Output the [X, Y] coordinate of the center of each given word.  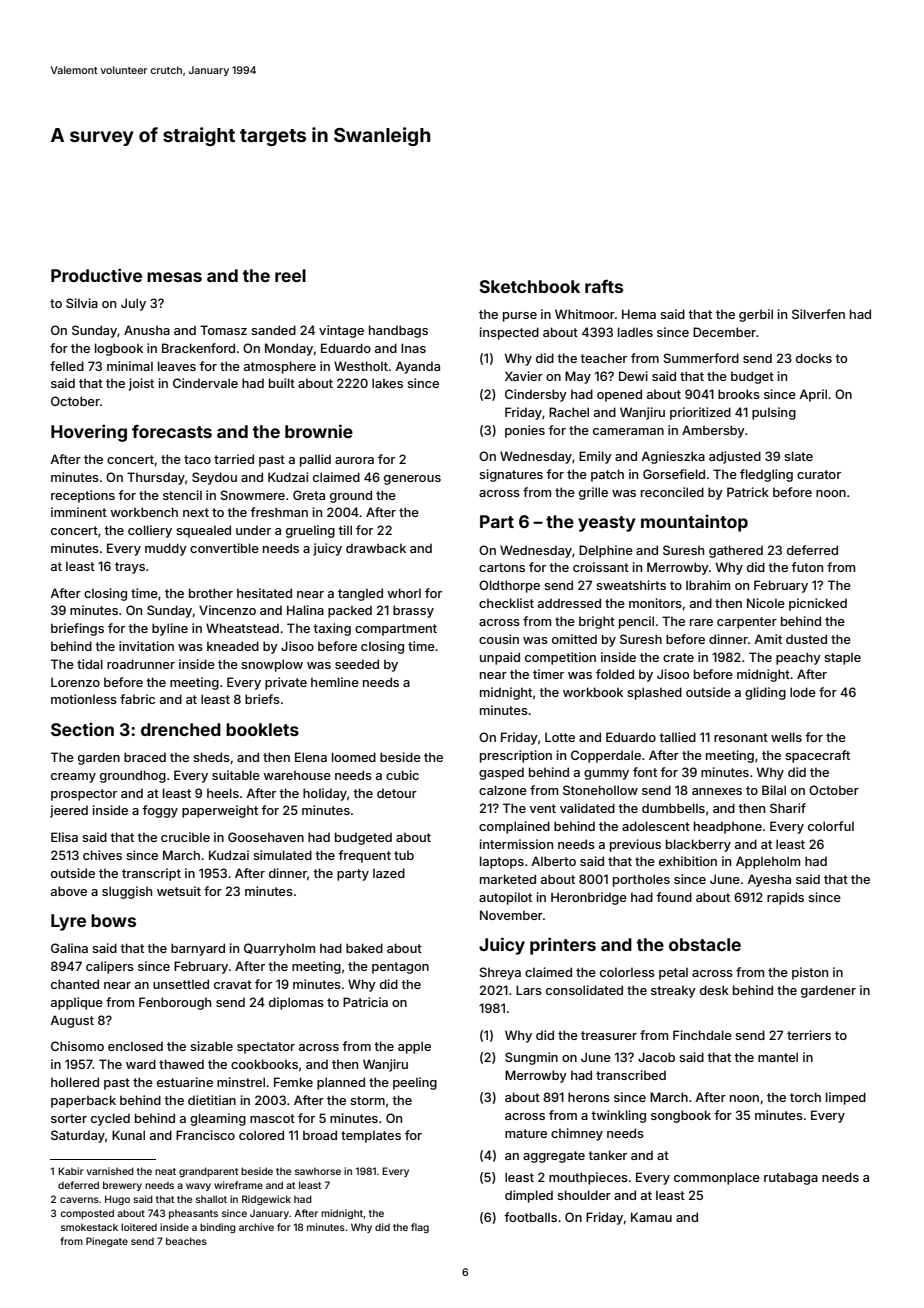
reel [290, 275]
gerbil [756, 315]
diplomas [296, 1003]
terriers [809, 1035]
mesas [174, 277]
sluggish [127, 892]
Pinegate [107, 1242]
